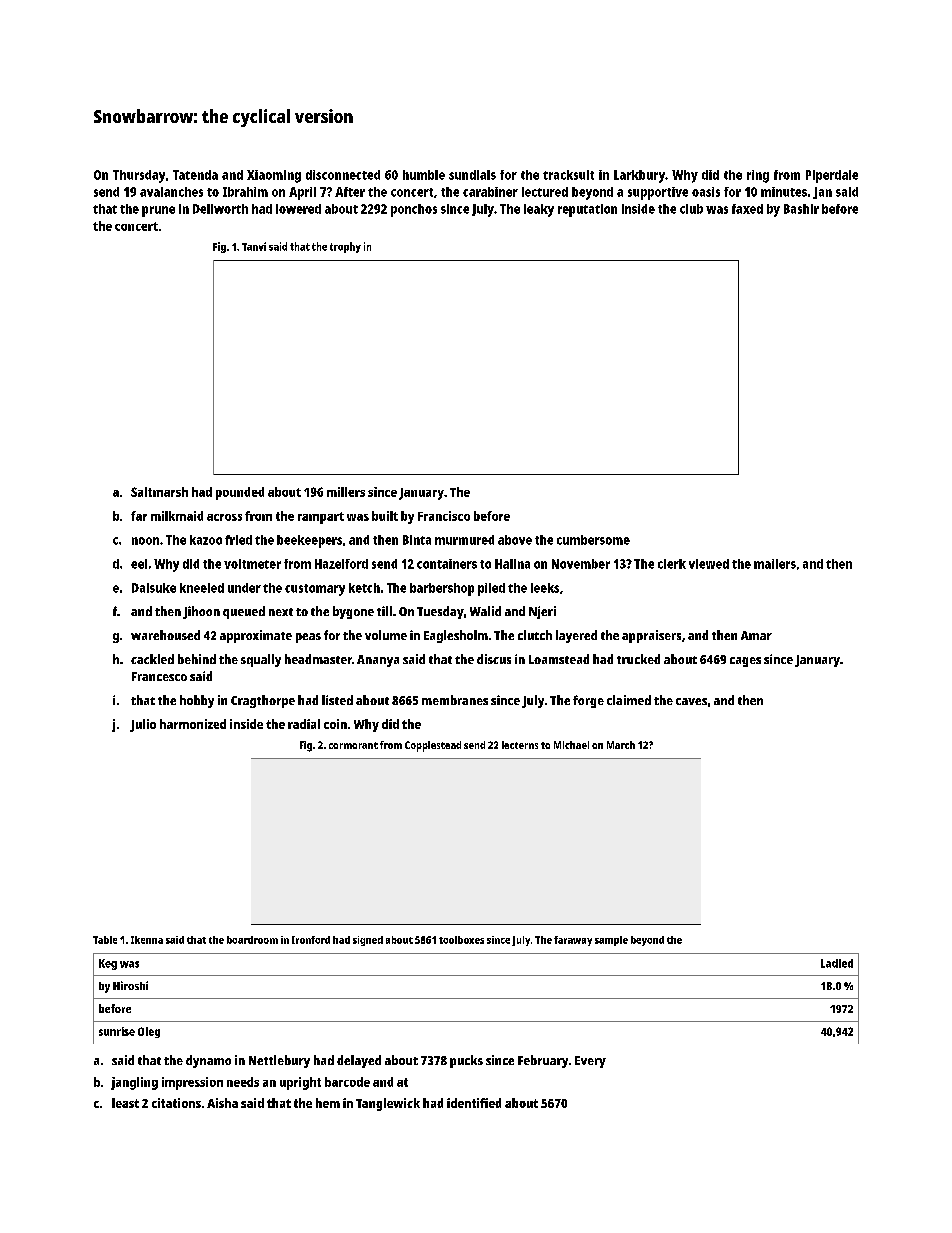 This screenshot has height=1233, width=952. I want to click on Bashir, so click(801, 209).
